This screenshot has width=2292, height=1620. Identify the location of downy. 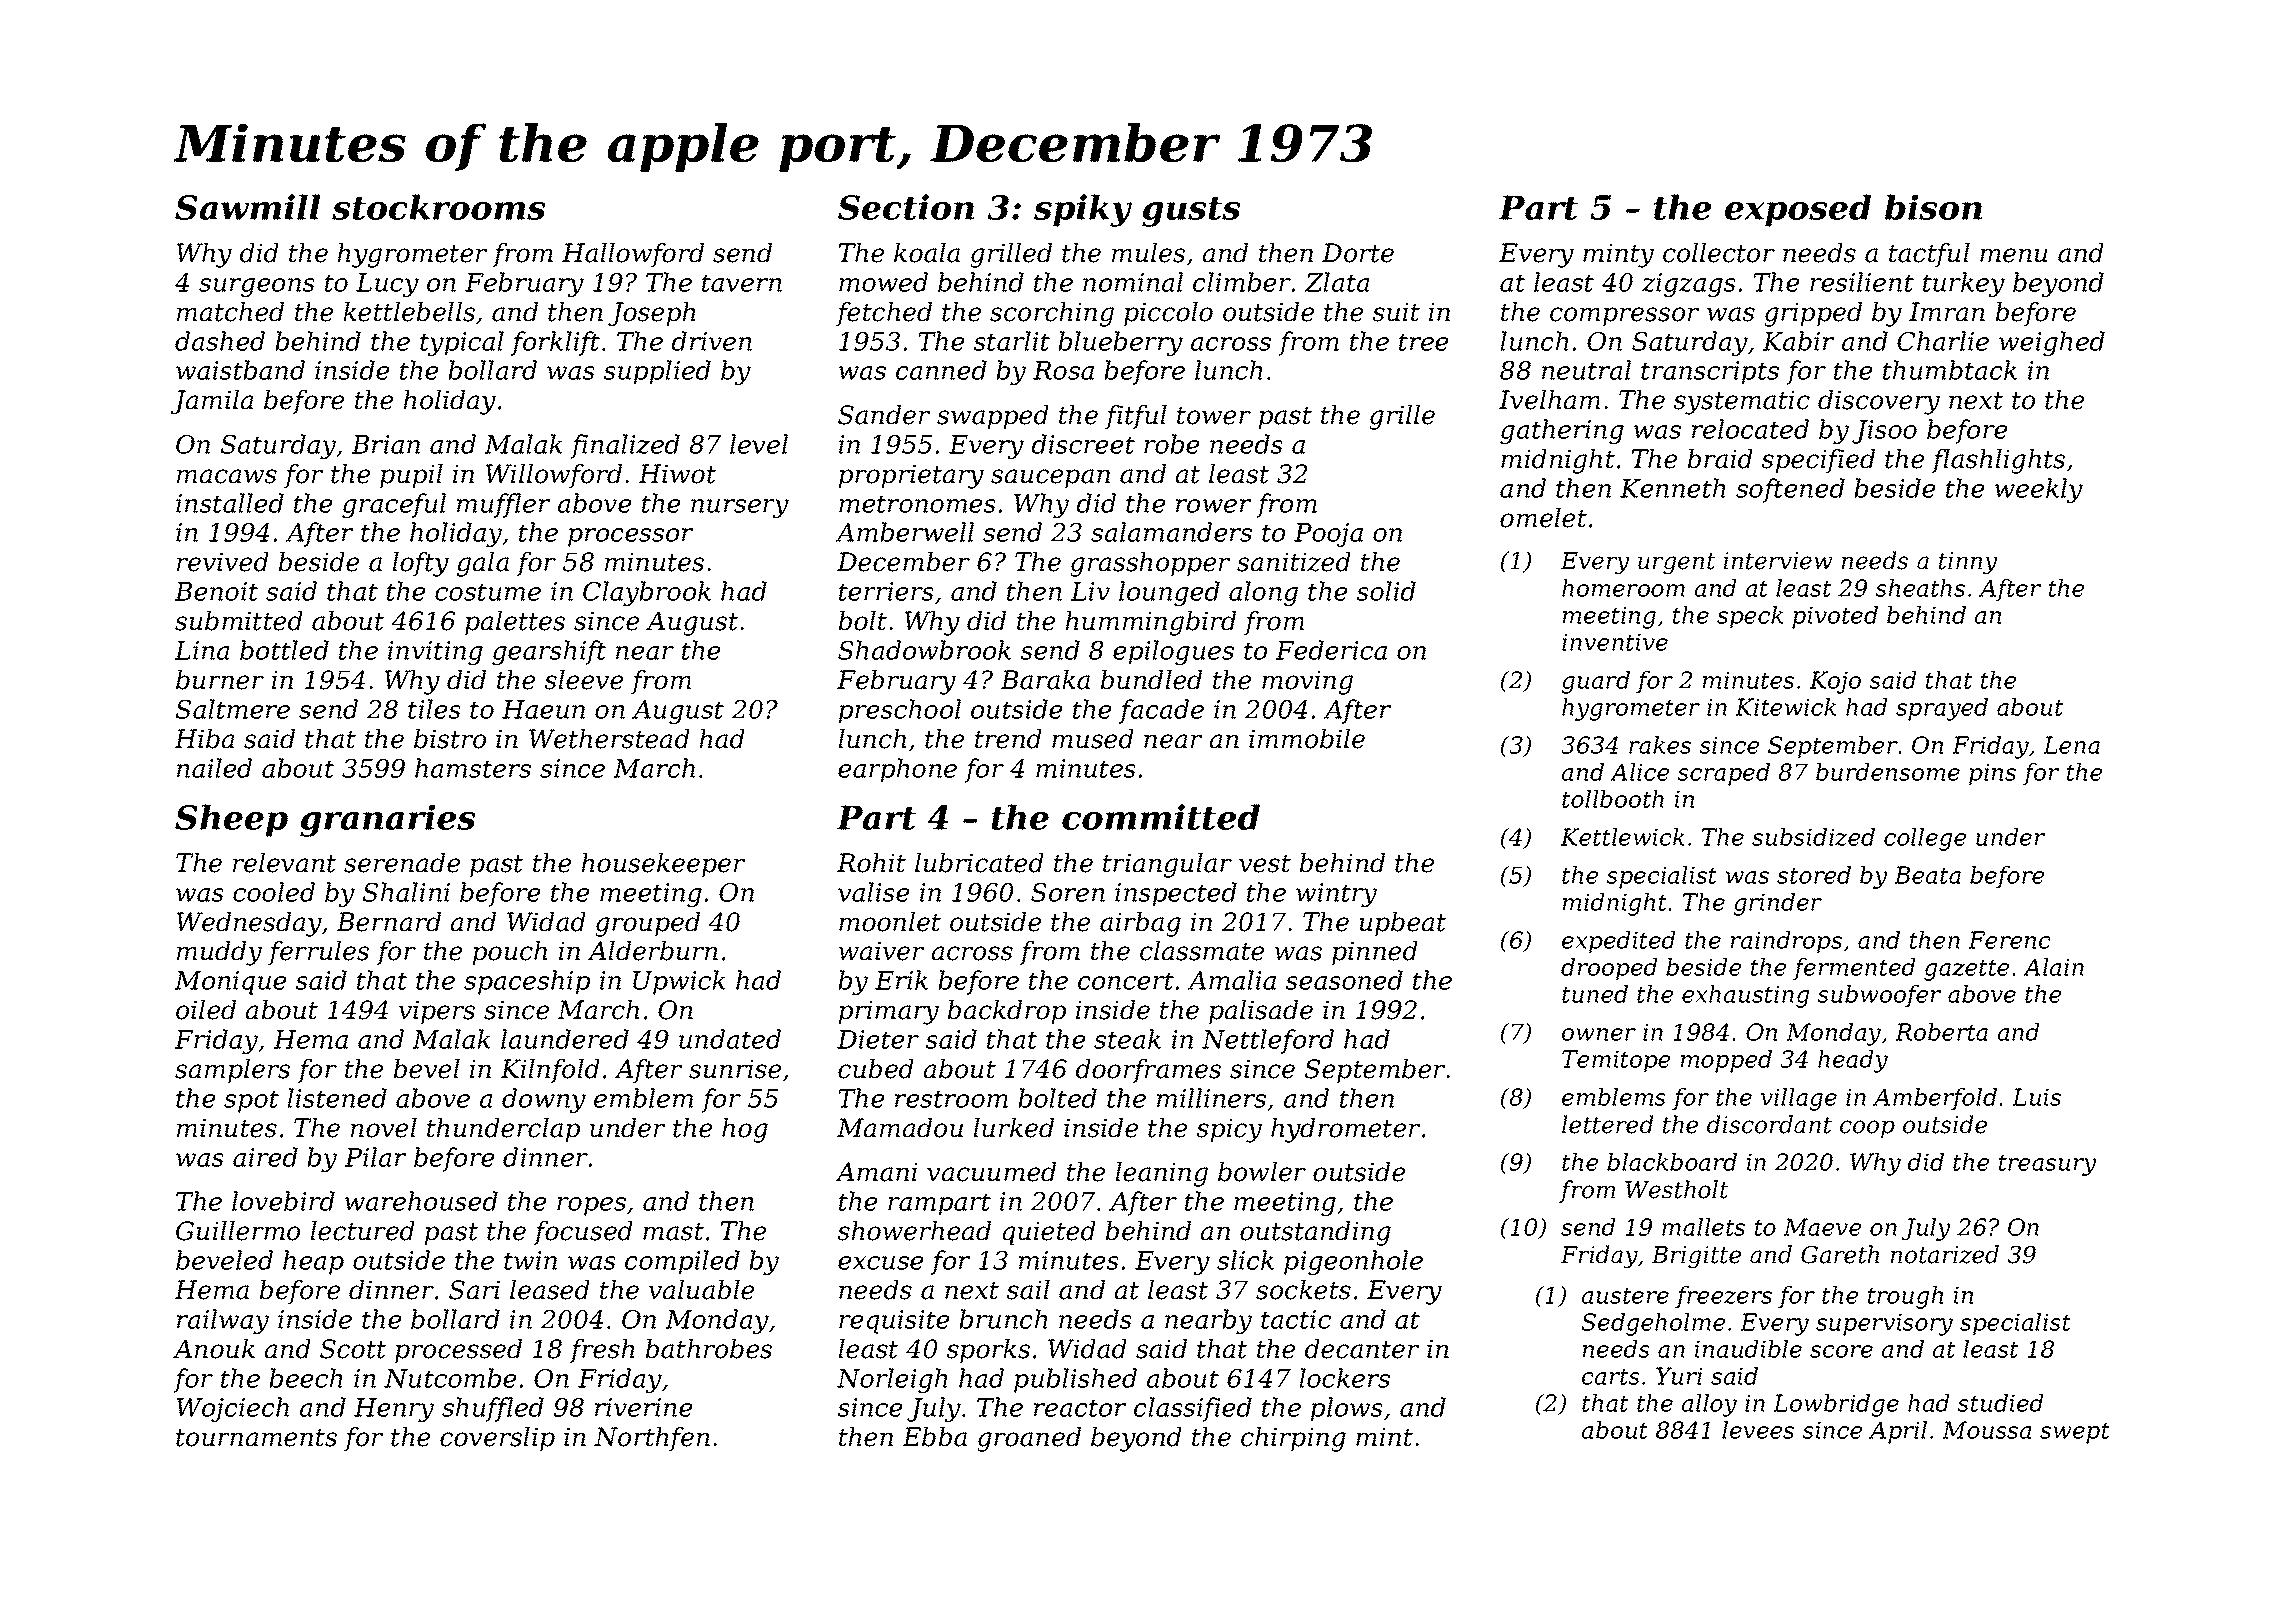
(544, 1100).
